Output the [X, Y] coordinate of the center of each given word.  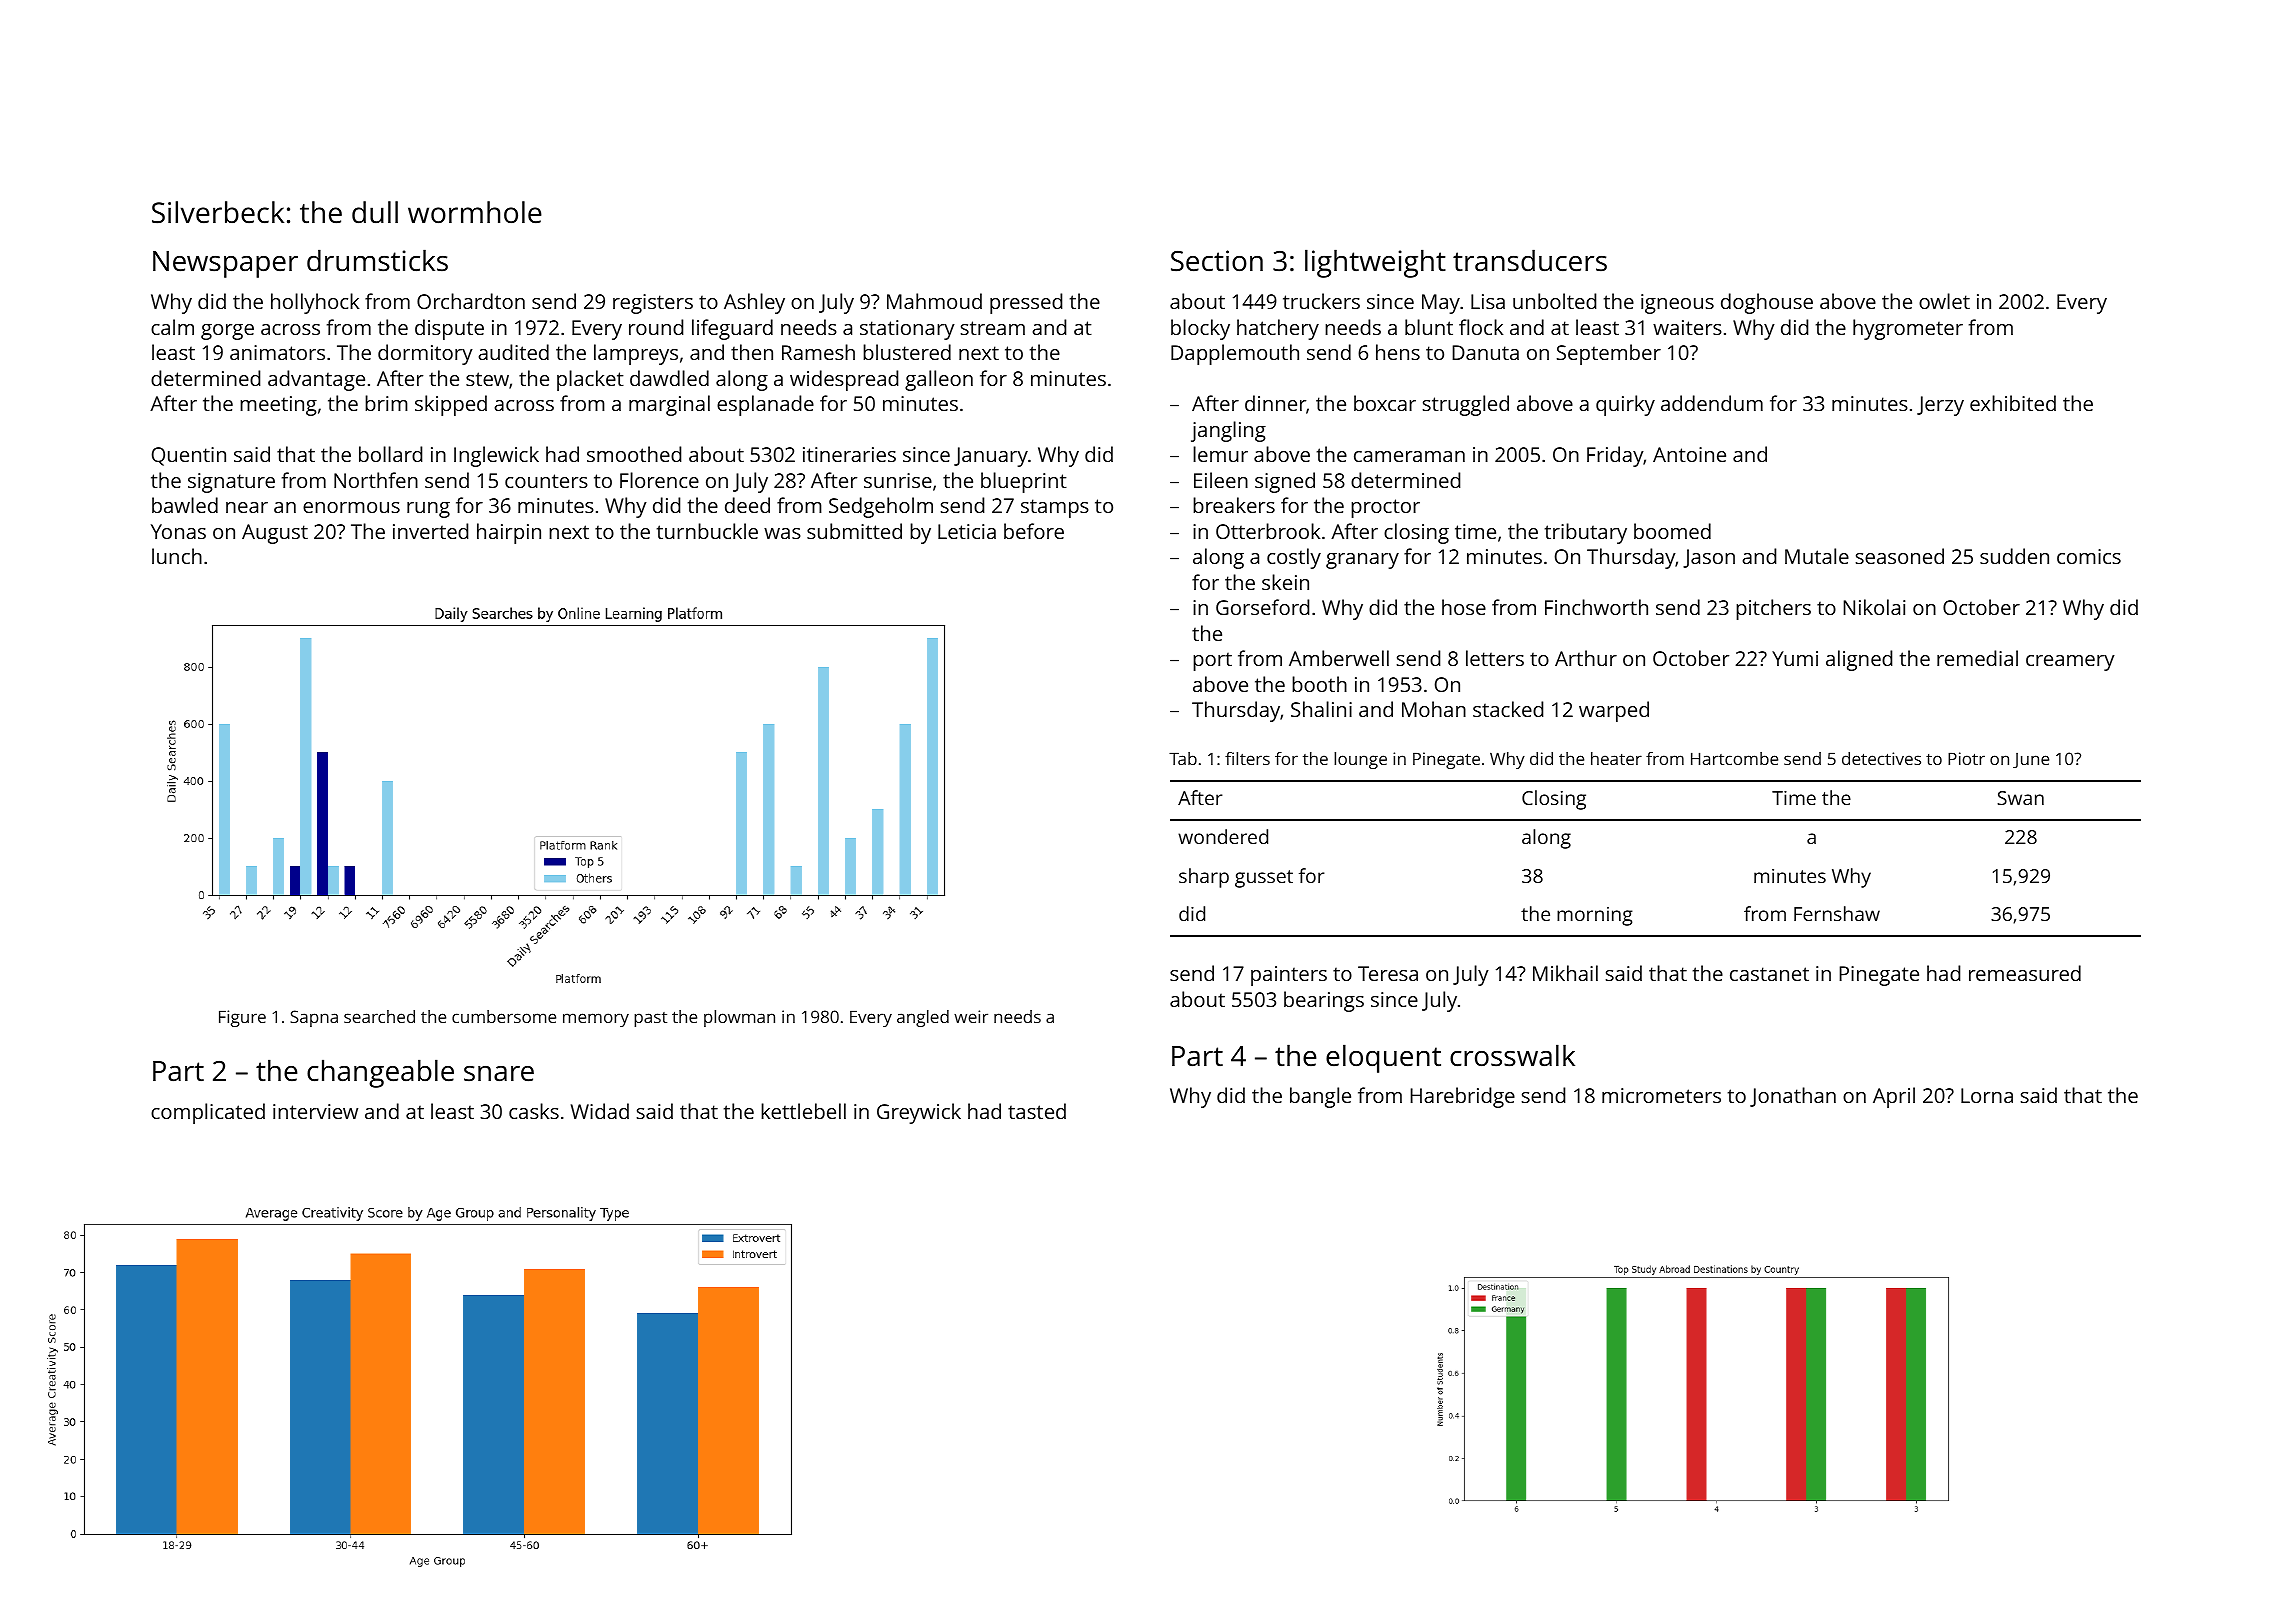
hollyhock [315, 303]
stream [993, 328]
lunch [177, 556]
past [650, 1019]
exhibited [2013, 403]
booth [1319, 684]
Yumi [1795, 658]
